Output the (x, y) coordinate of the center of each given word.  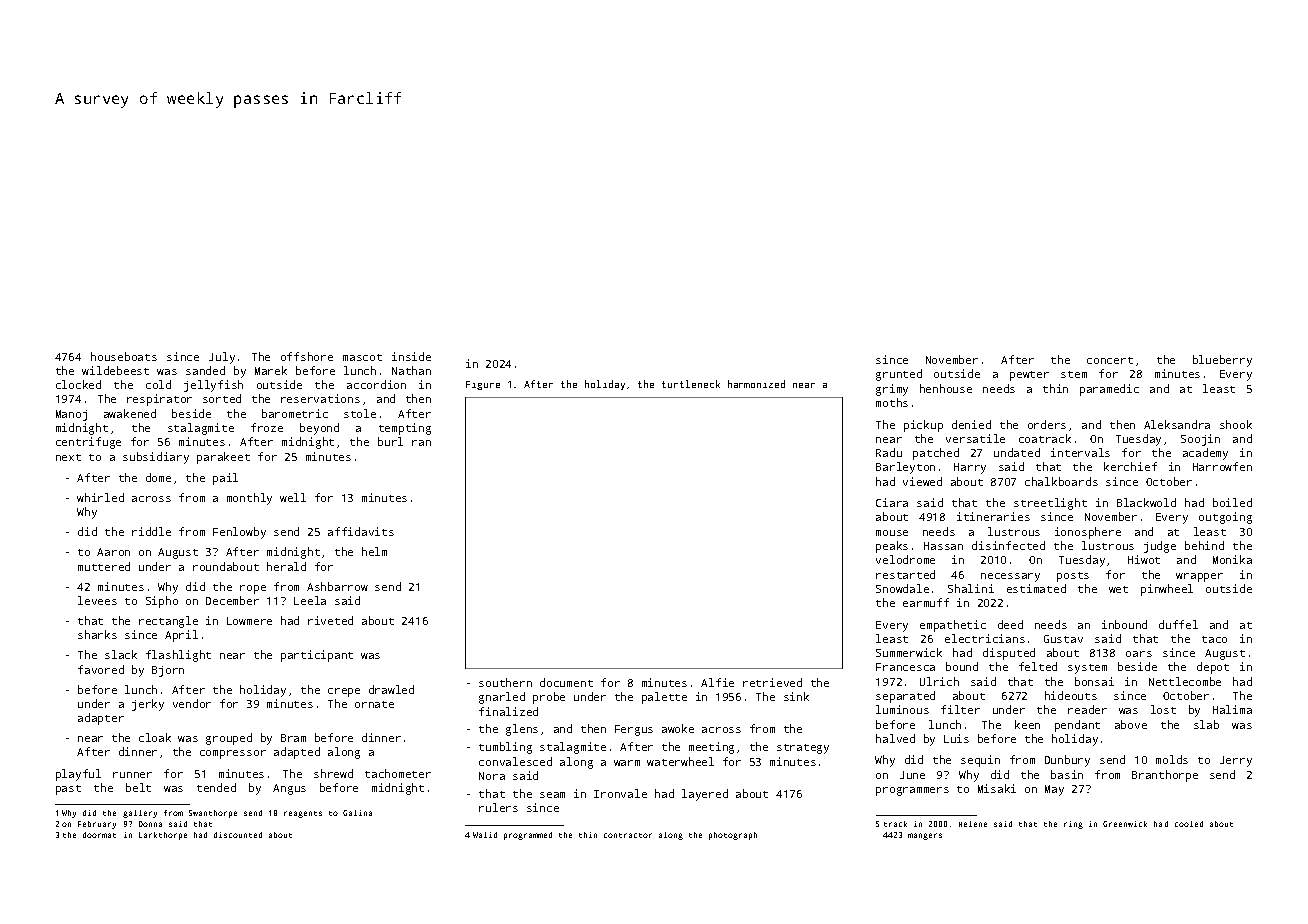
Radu (889, 452)
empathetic (953, 626)
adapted (297, 753)
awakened (130, 413)
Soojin (1200, 440)
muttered (104, 566)
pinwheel (1167, 590)
